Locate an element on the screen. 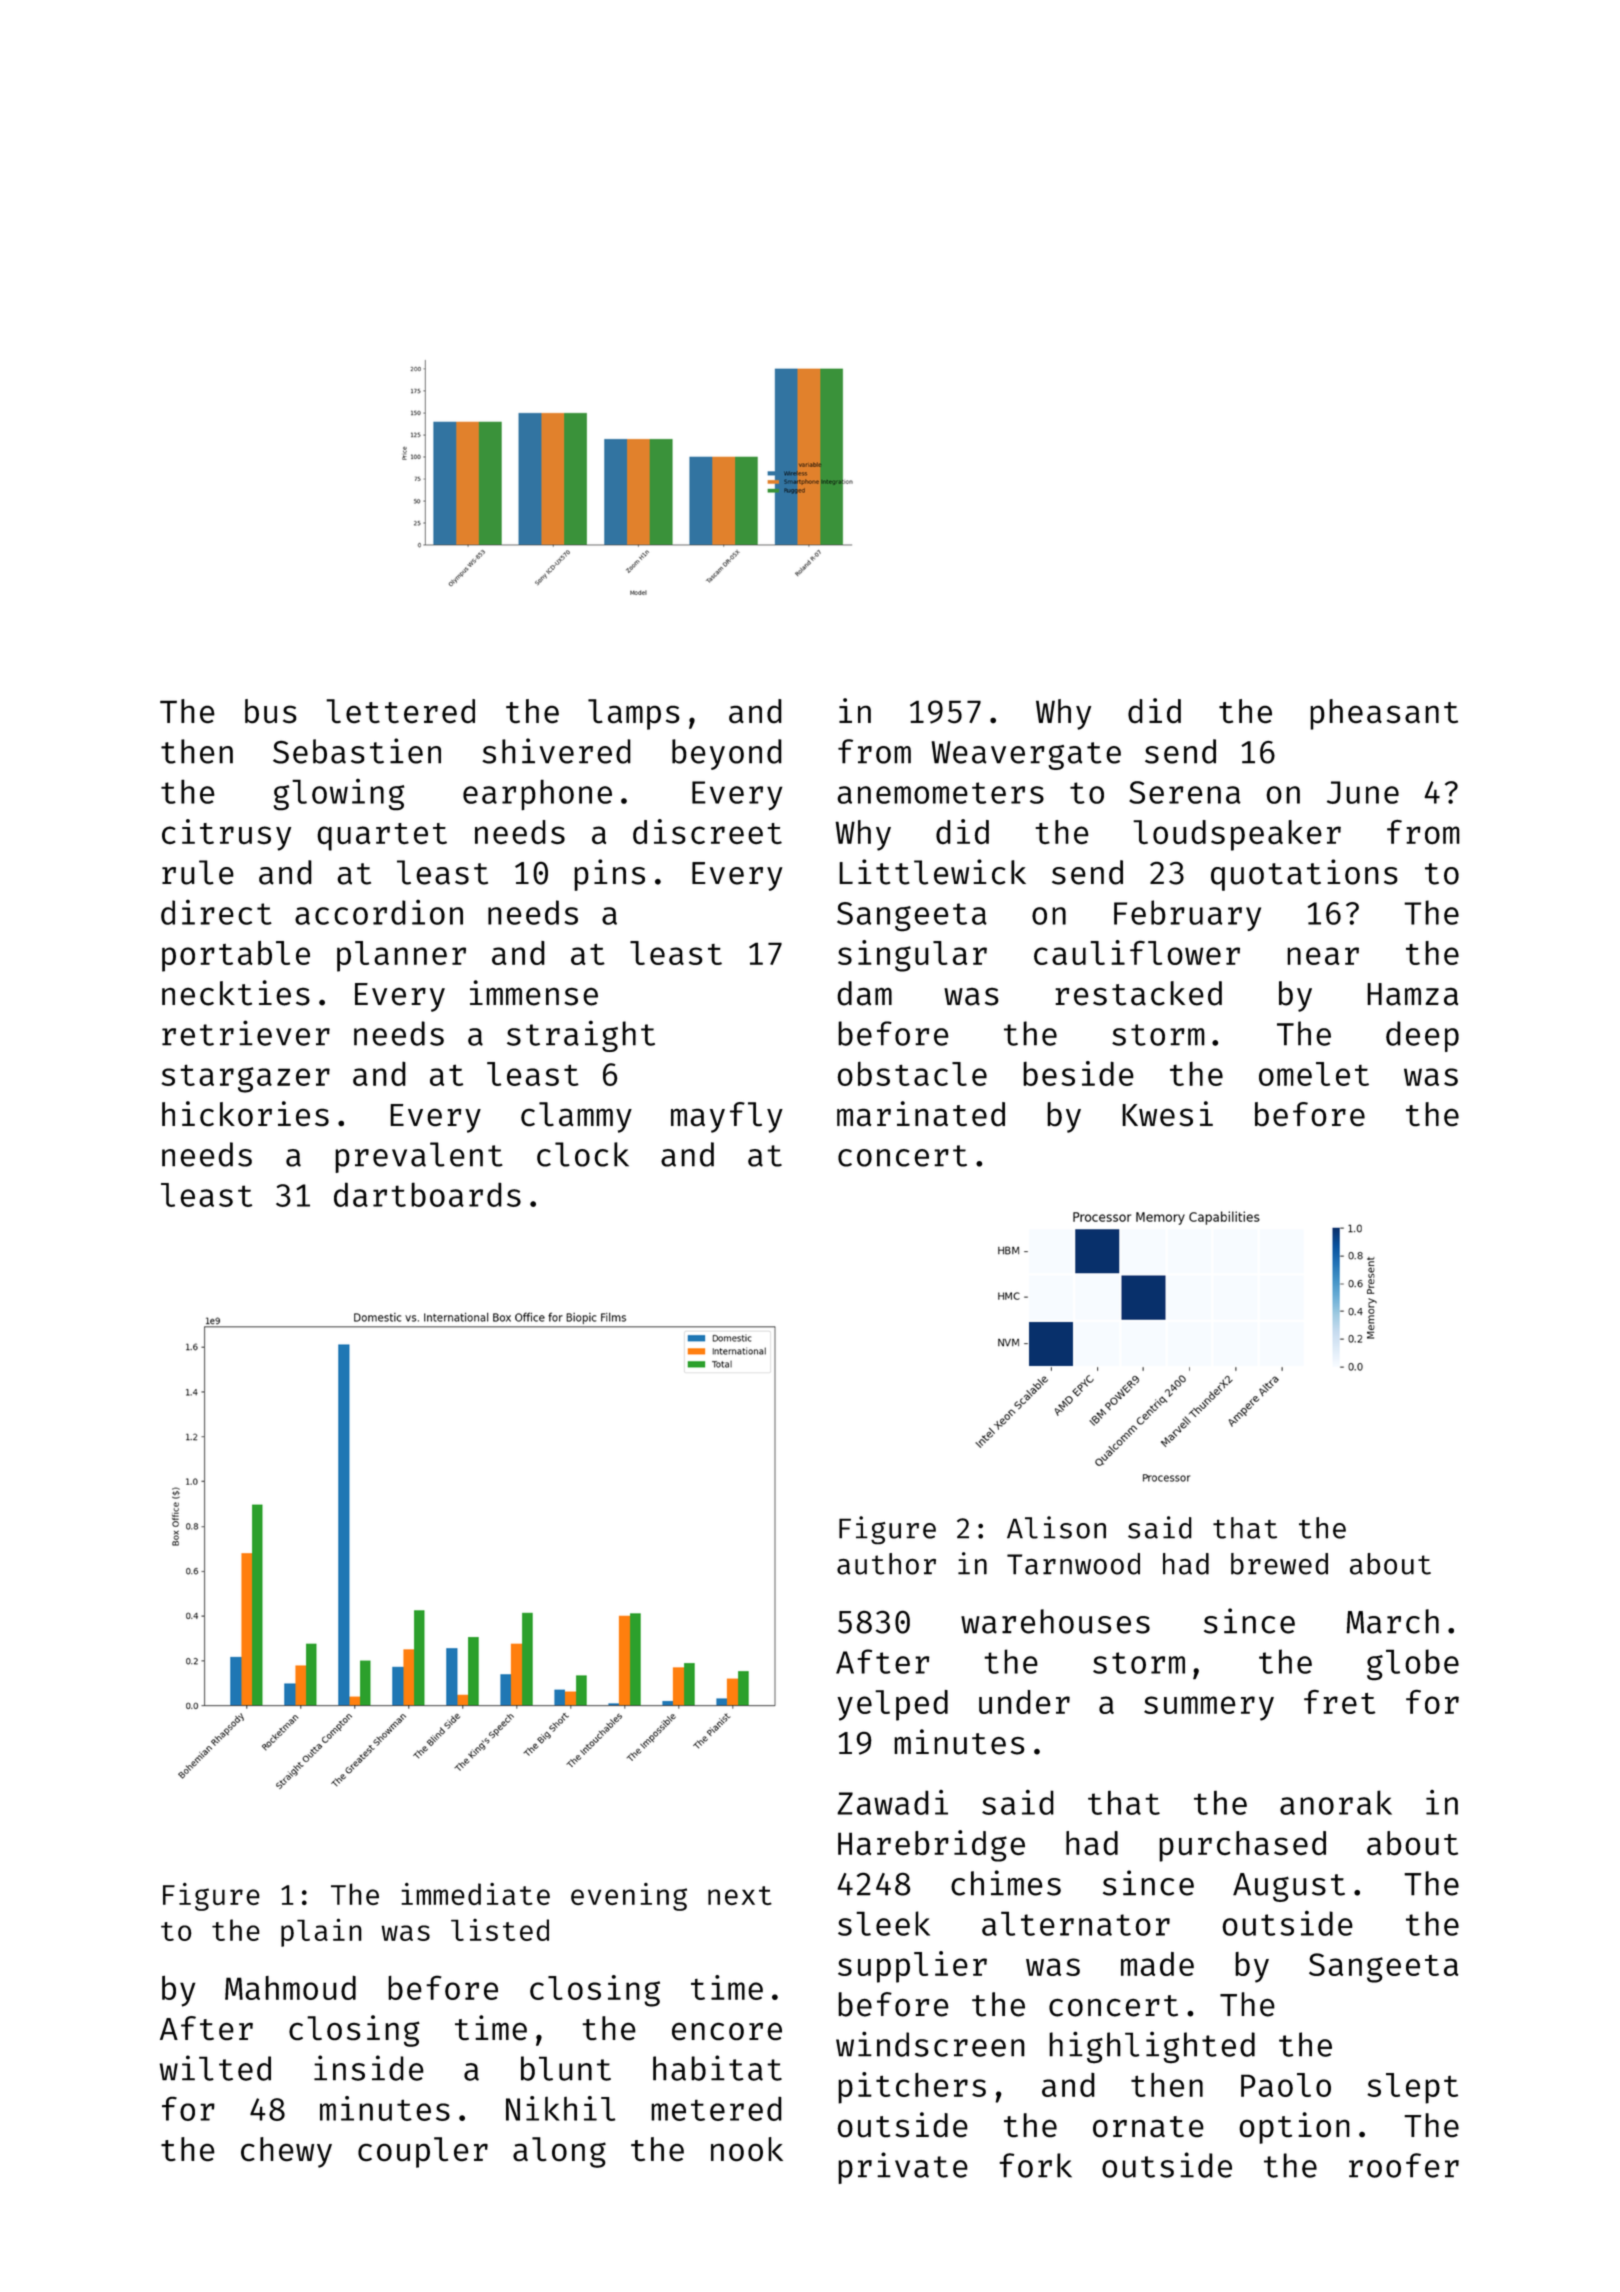 The height and width of the screenshot is (2292, 1620). globe is located at coordinates (1413, 1665).
